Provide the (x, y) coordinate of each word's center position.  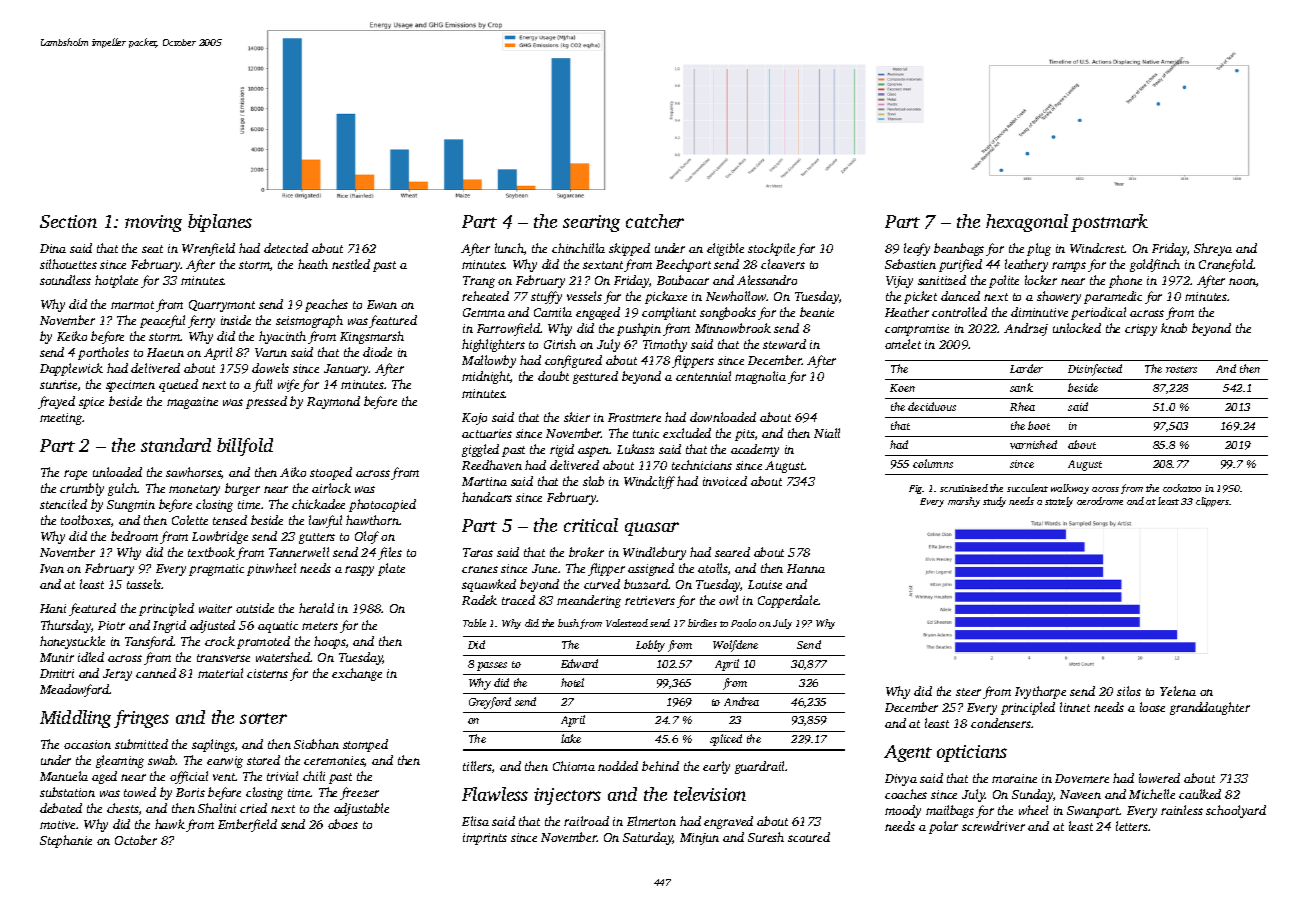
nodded (618, 766)
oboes (343, 824)
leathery (1026, 265)
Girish (560, 344)
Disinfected (1095, 370)
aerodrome (1100, 501)
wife (288, 385)
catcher (655, 221)
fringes (141, 719)
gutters (317, 538)
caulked (1200, 794)
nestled (351, 264)
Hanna (806, 568)
